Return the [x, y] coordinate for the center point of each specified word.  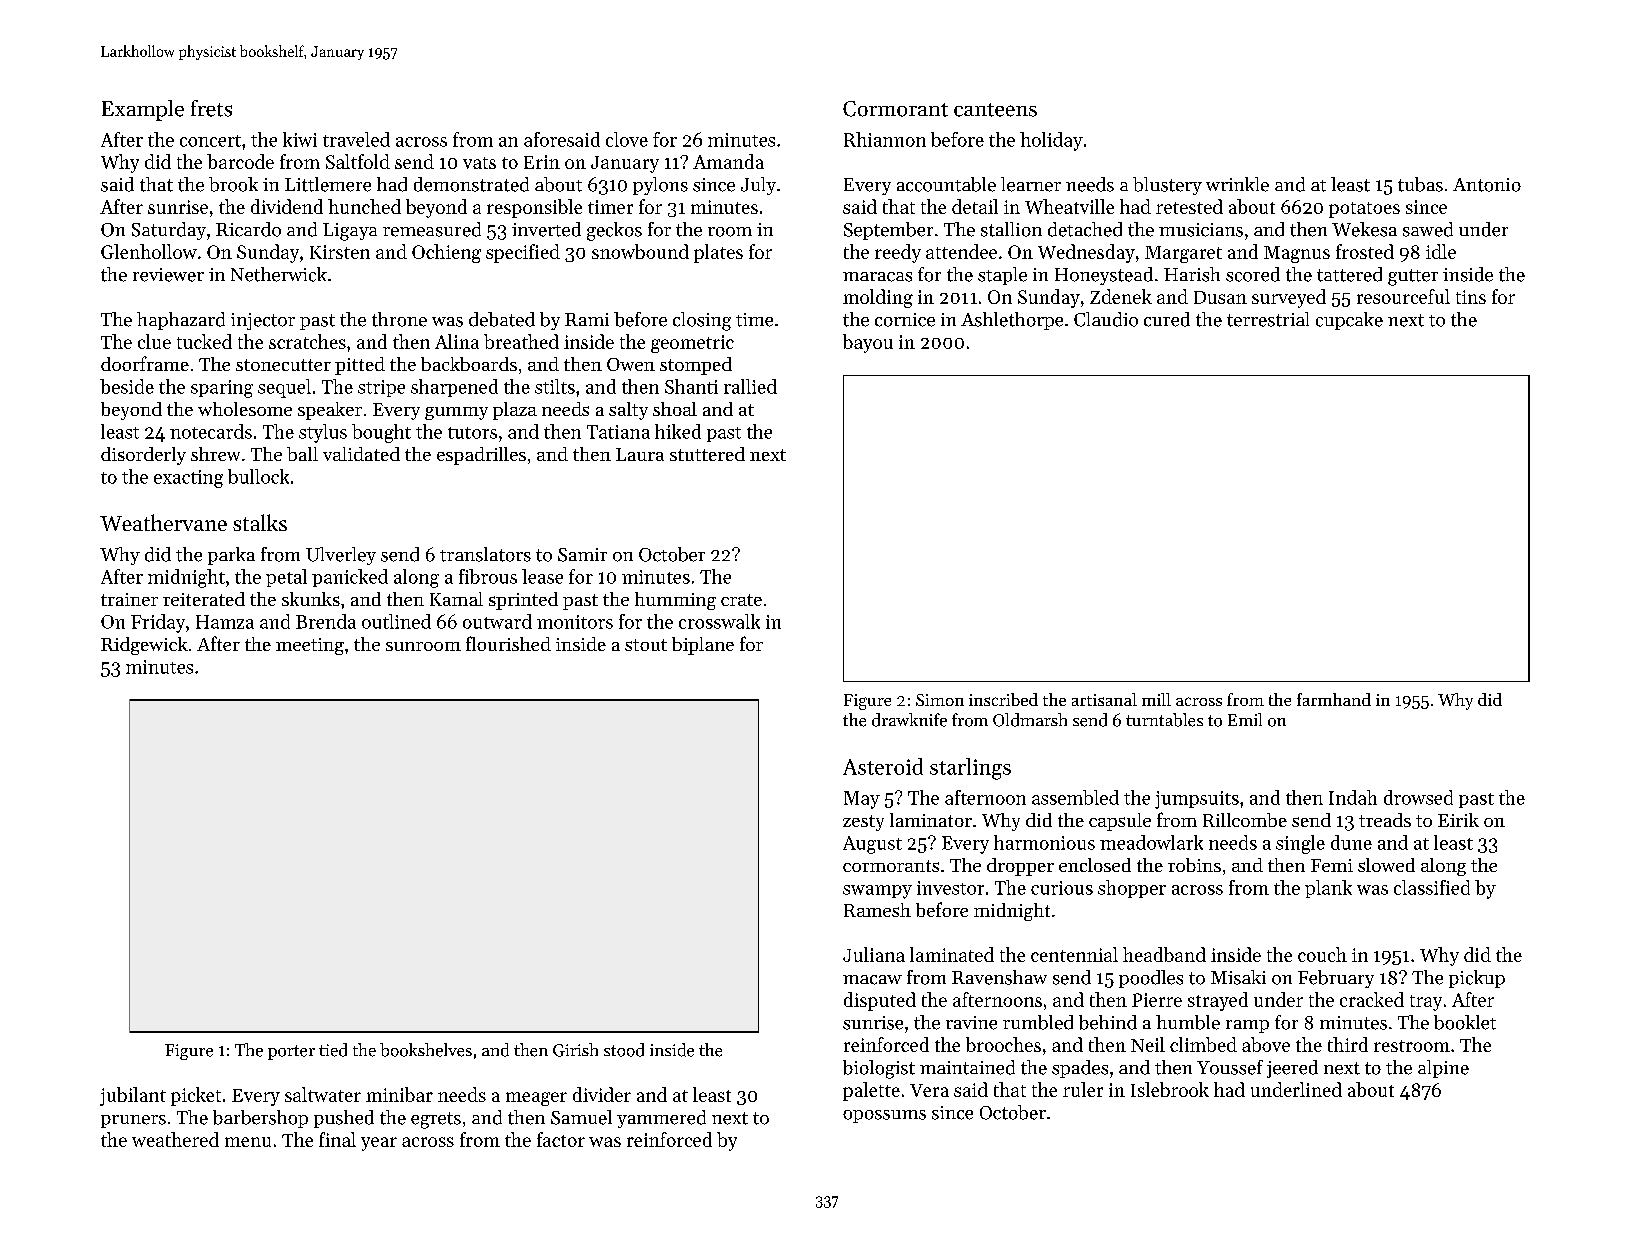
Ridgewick [144, 646]
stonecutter [283, 365]
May [862, 800]
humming [675, 601]
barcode [240, 161]
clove [627, 139]
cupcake [1349, 321]
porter [291, 1052]
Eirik [1458, 820]
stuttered [707, 454]
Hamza [225, 622]
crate [741, 600]
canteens [995, 110]
